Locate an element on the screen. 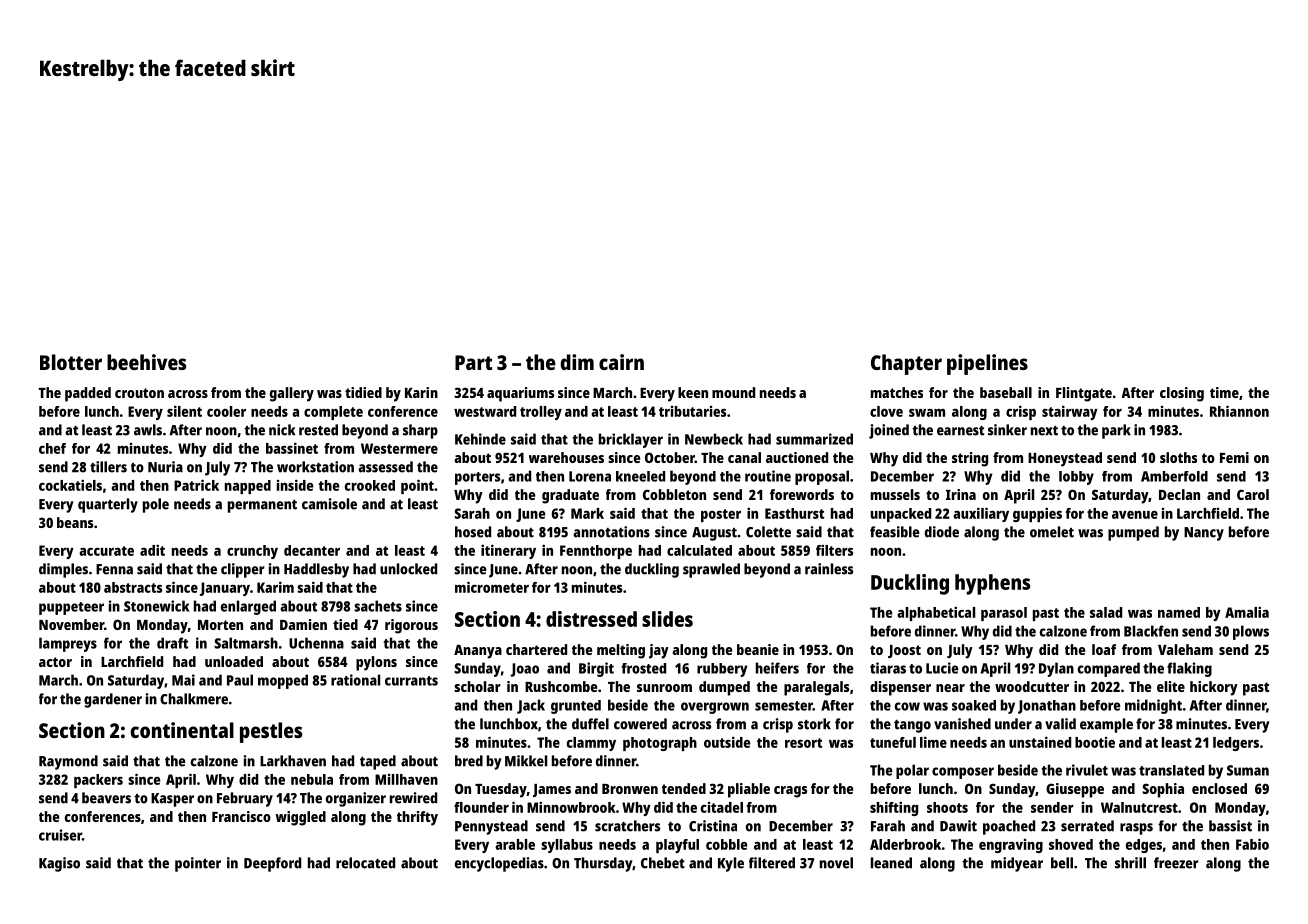 Image resolution: width=1308 pixels, height=924 pixels. poster is located at coordinates (721, 515).
